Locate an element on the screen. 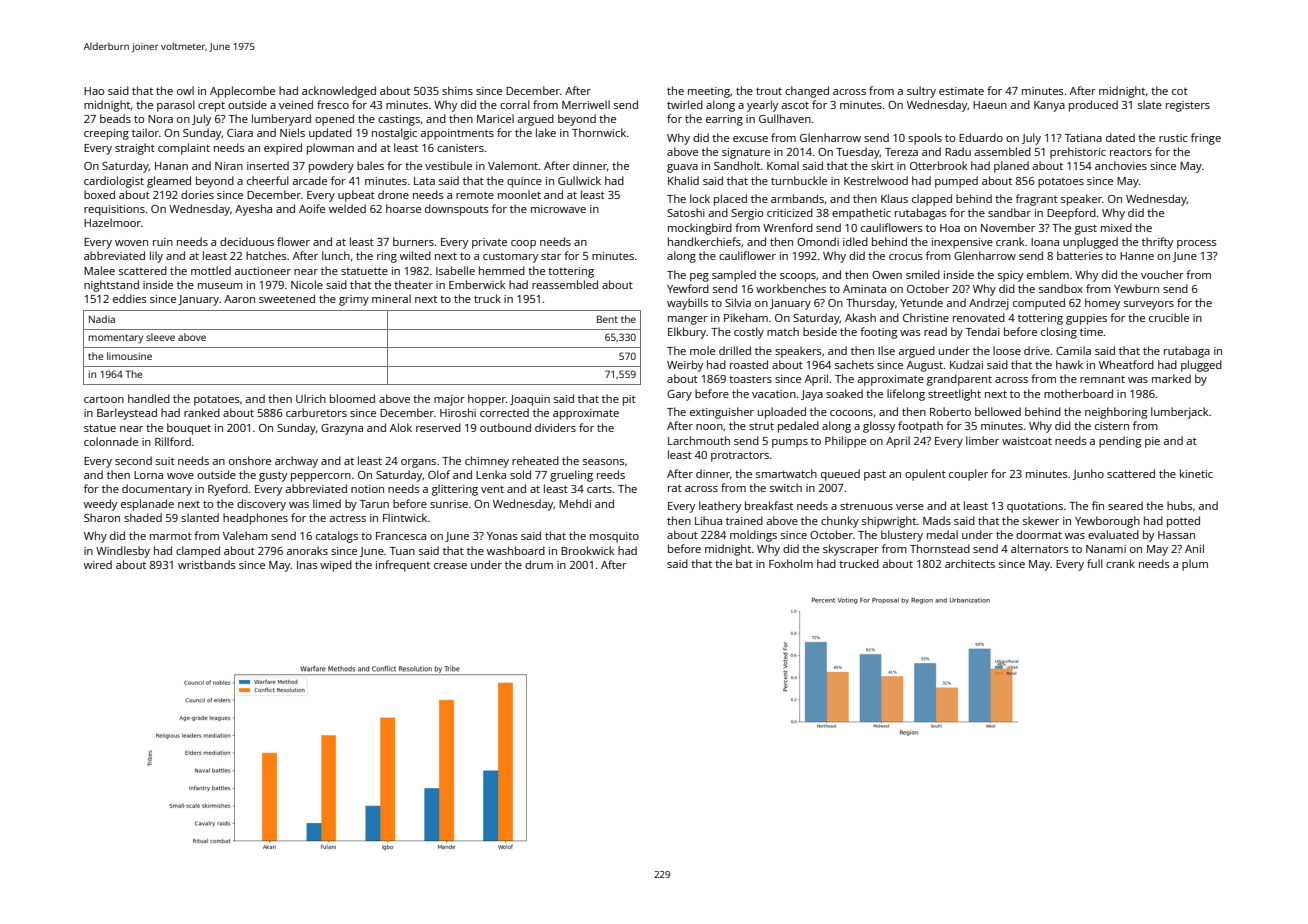  documentary is located at coordinates (157, 490).
